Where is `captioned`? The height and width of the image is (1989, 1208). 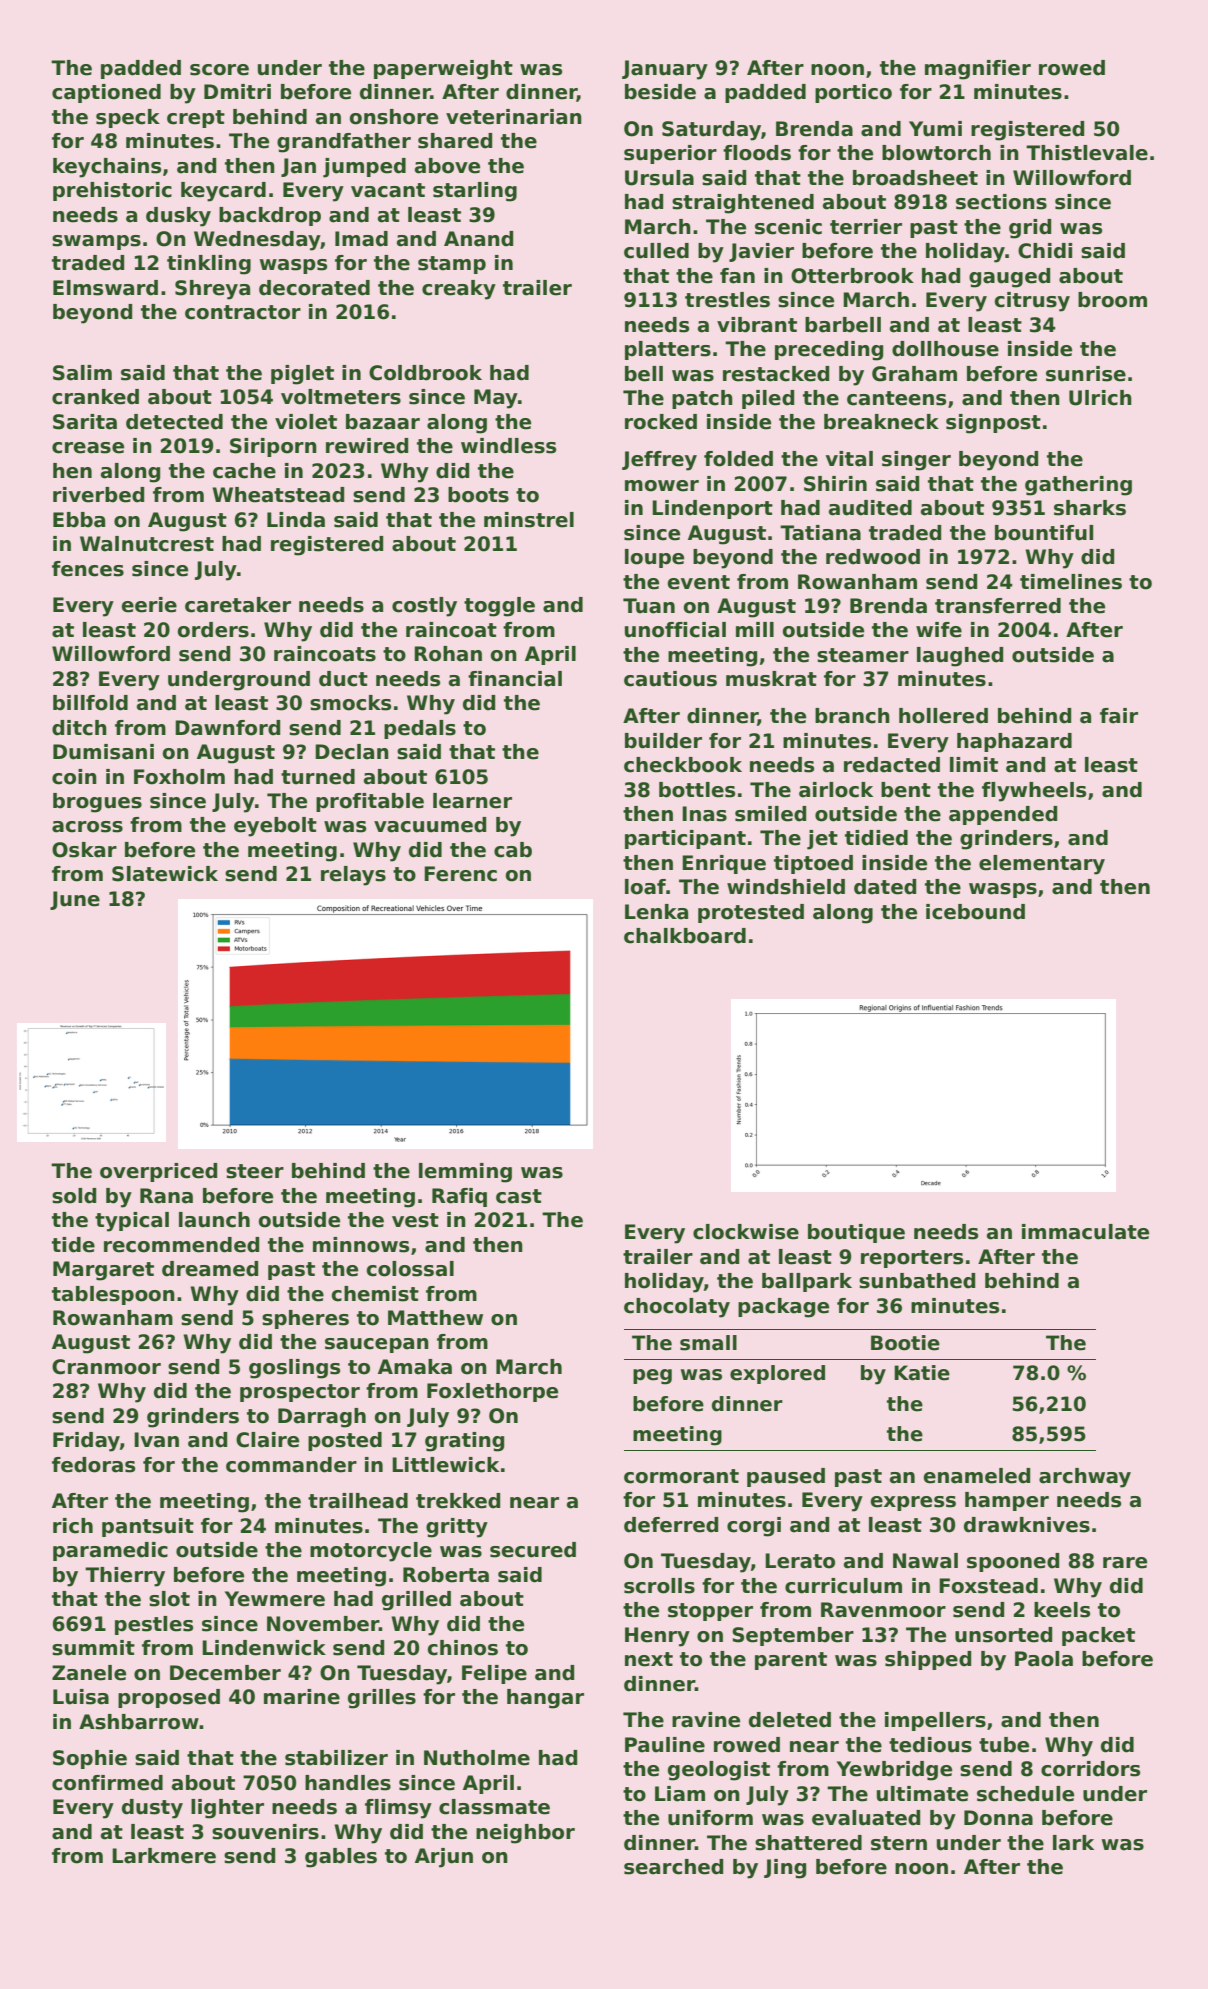
captioned is located at coordinates (106, 93).
